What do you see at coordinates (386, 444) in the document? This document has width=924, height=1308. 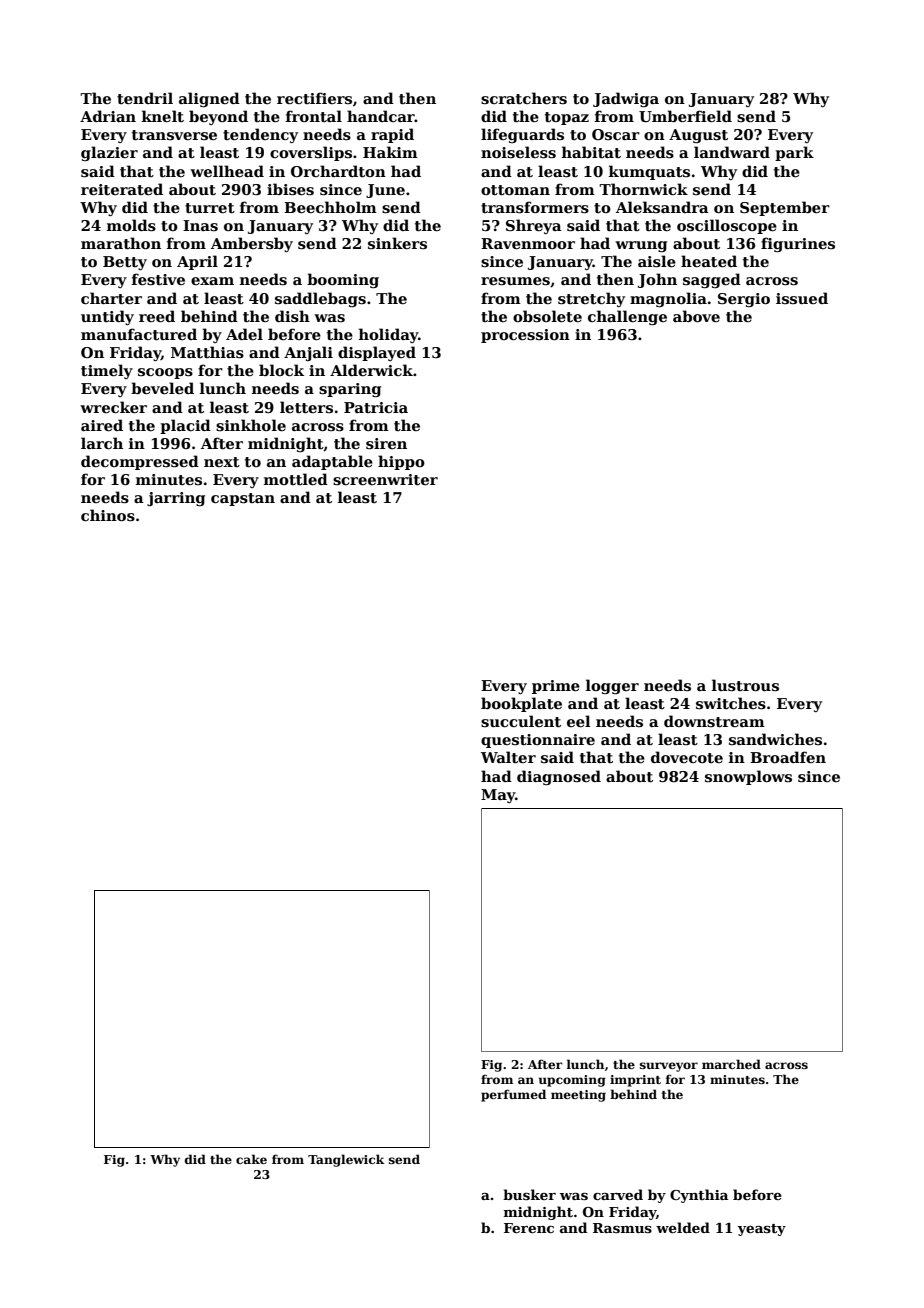 I see `siren` at bounding box center [386, 444].
